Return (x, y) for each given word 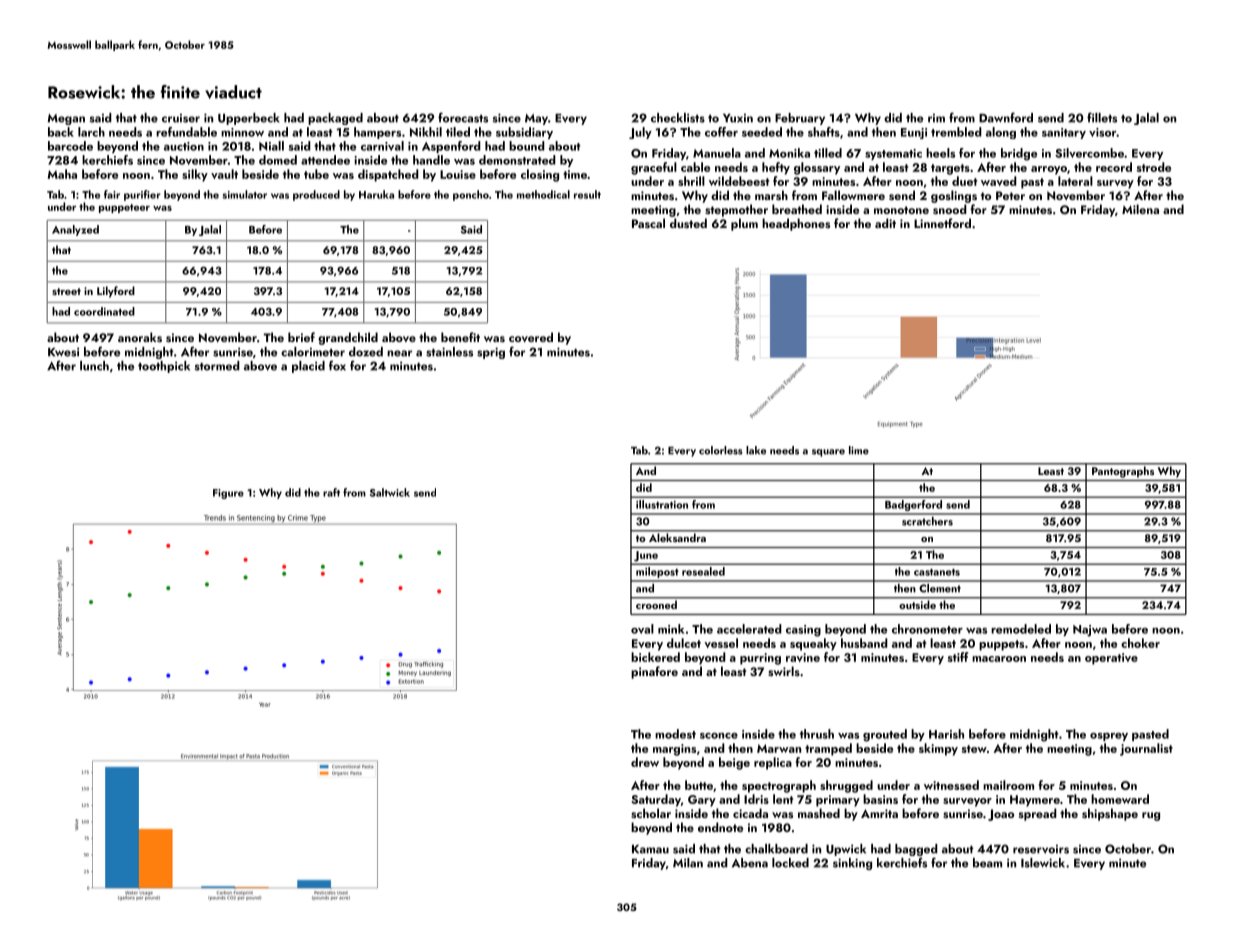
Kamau (650, 849)
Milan (688, 863)
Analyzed (75, 230)
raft (331, 492)
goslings (954, 196)
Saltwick (390, 492)
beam (987, 863)
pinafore (654, 672)
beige (734, 763)
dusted (688, 223)
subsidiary (524, 133)
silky (195, 175)
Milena (1140, 209)
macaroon (999, 659)
